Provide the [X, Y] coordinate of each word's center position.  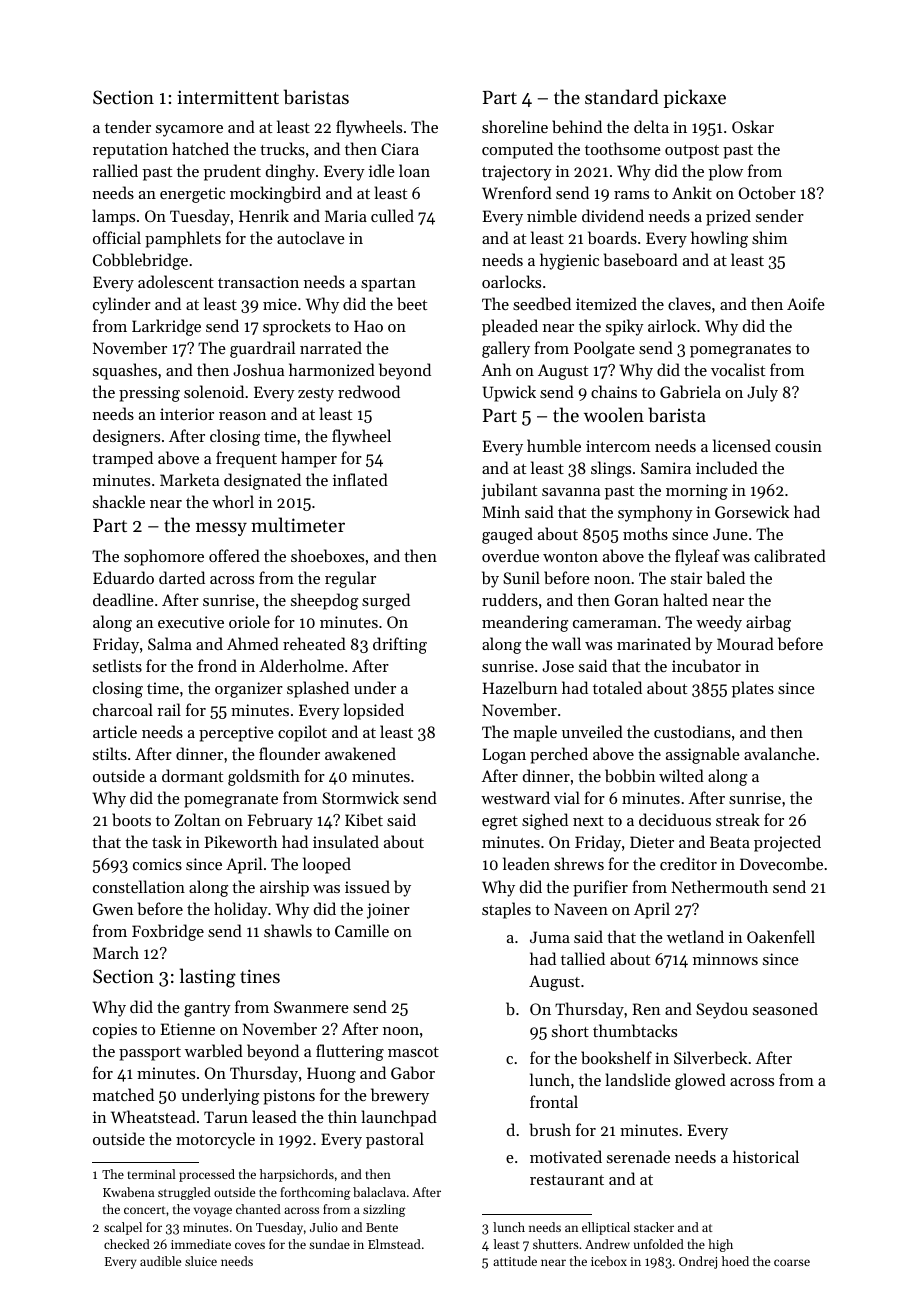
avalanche [779, 753]
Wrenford [517, 192]
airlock [672, 325]
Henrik [264, 215]
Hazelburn [520, 687]
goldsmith [264, 777]
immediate [201, 1244]
